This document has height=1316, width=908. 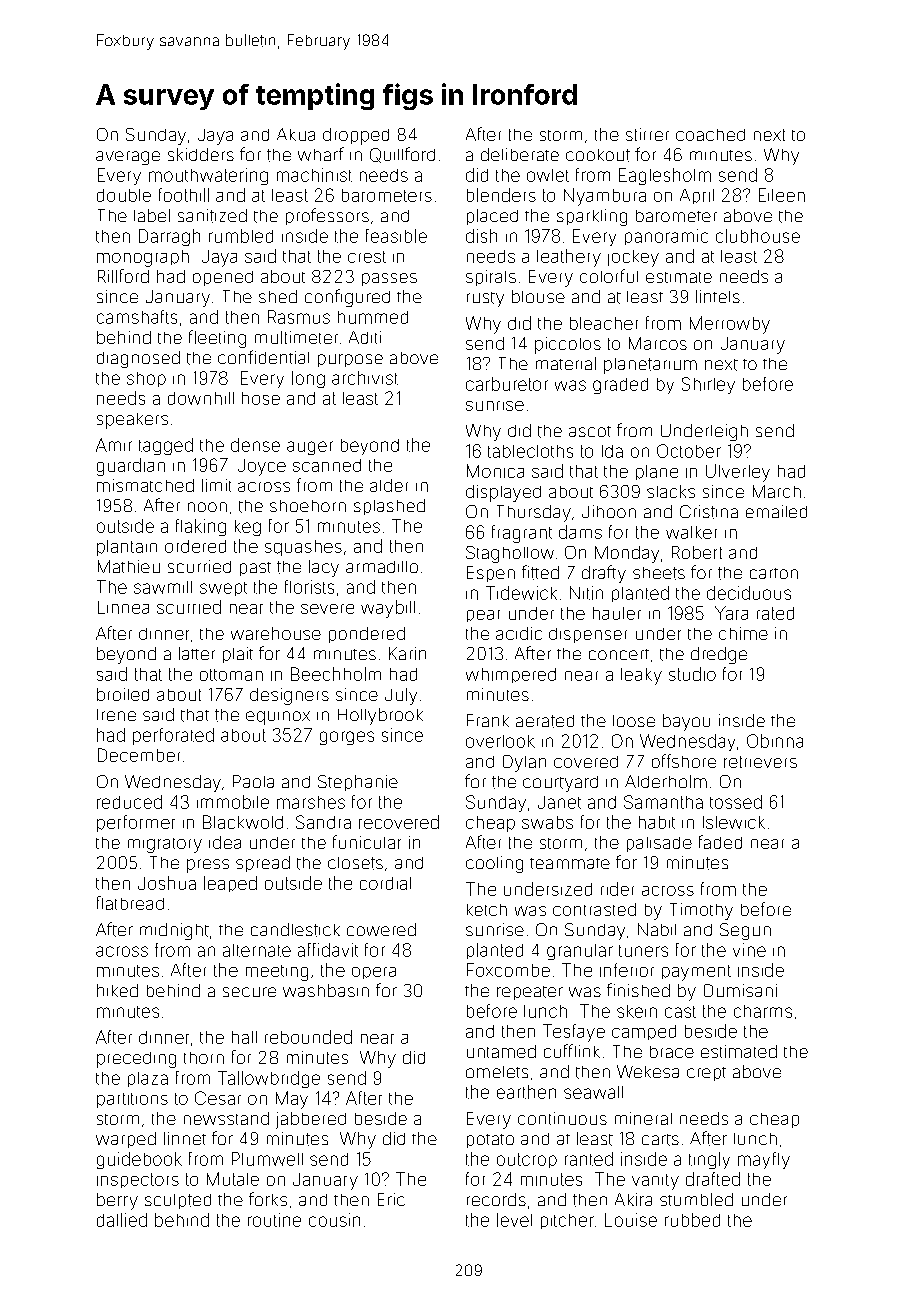 I want to click on cowered, so click(x=381, y=929).
